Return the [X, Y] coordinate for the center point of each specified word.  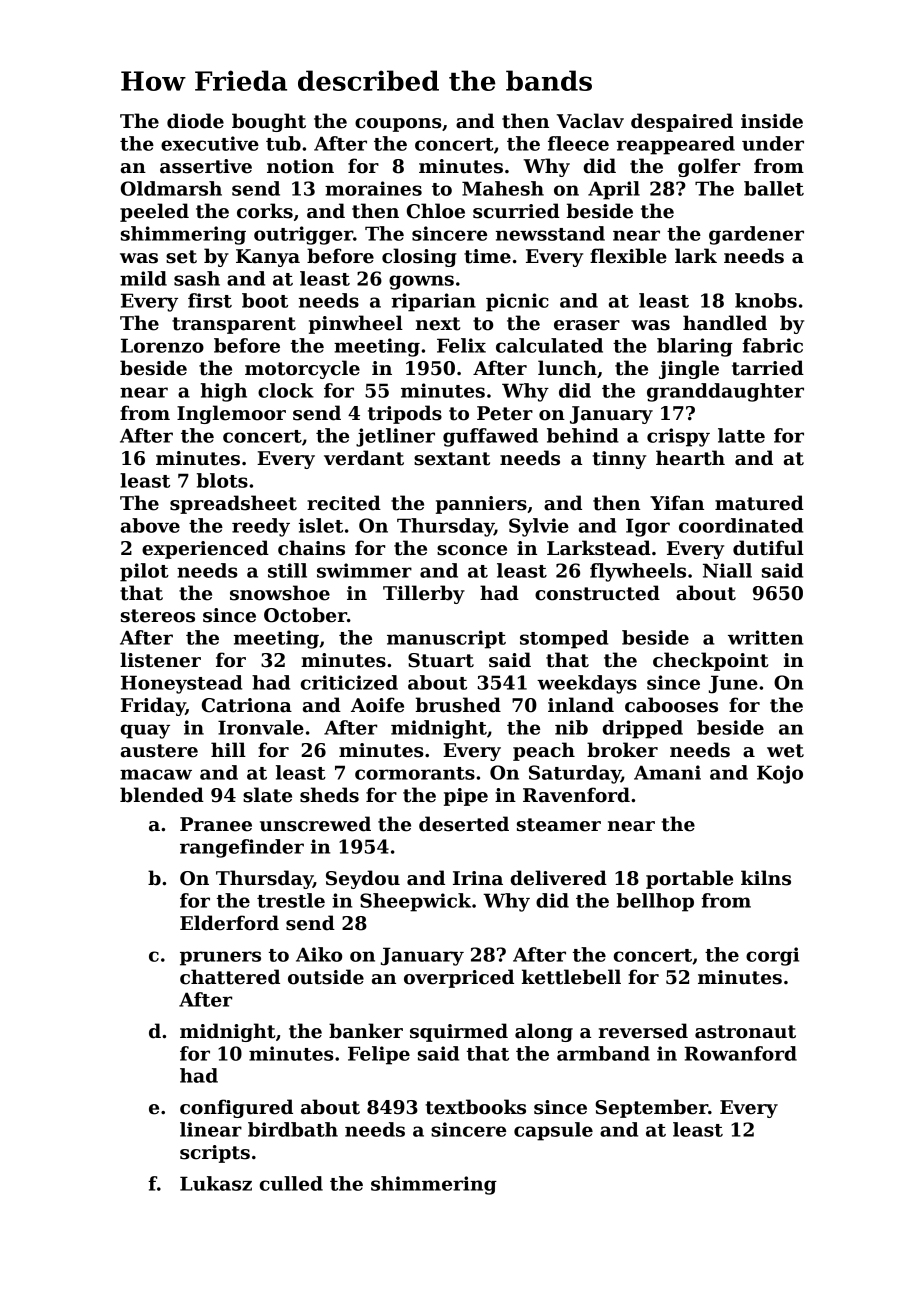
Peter [505, 413]
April [614, 190]
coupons [398, 125]
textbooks [475, 1107]
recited [344, 503]
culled [291, 1183]
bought [269, 122]
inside [772, 121]
